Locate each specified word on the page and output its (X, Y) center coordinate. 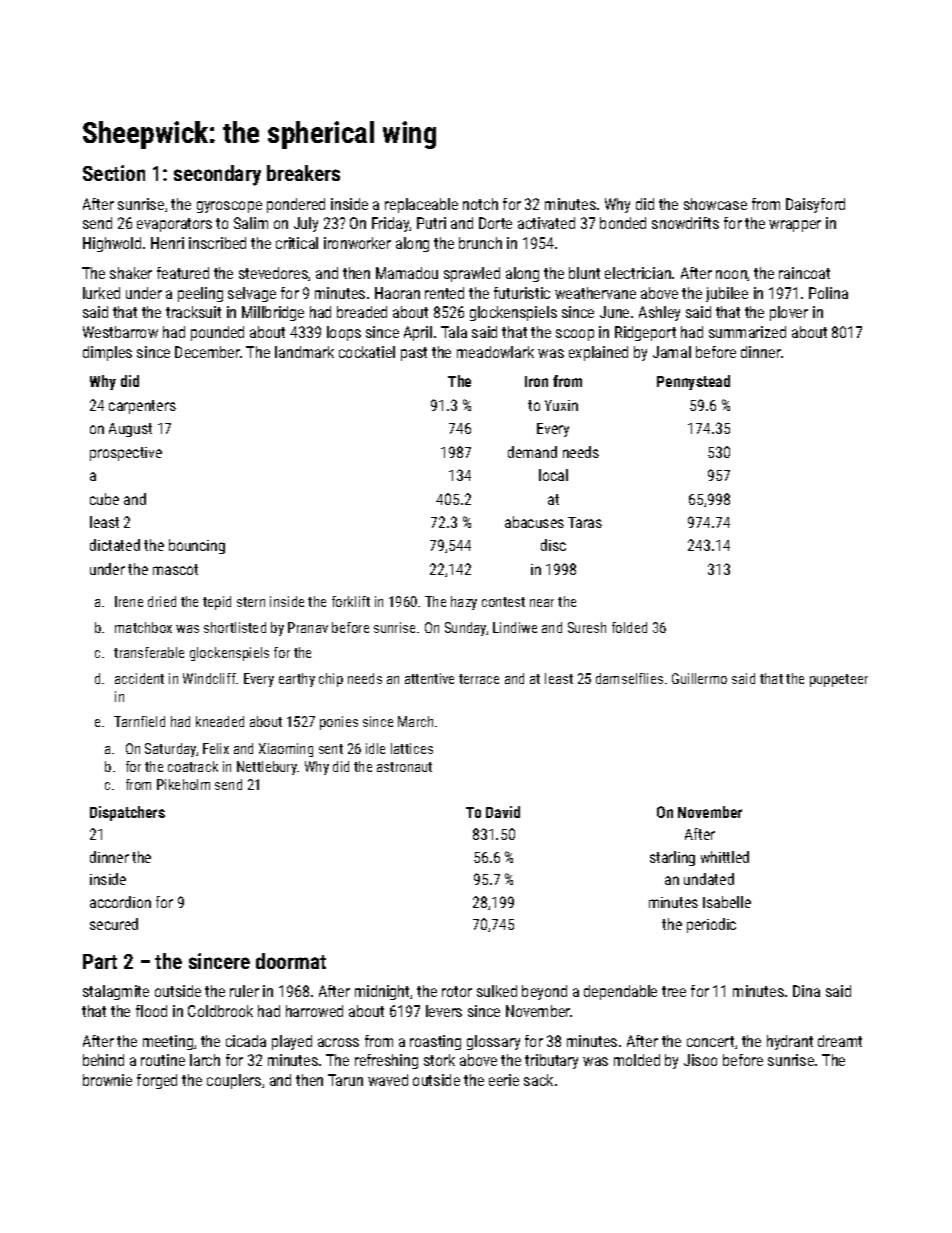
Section (114, 173)
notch (480, 204)
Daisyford (815, 205)
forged (157, 1081)
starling (672, 858)
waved (388, 1080)
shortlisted (235, 627)
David (503, 812)
